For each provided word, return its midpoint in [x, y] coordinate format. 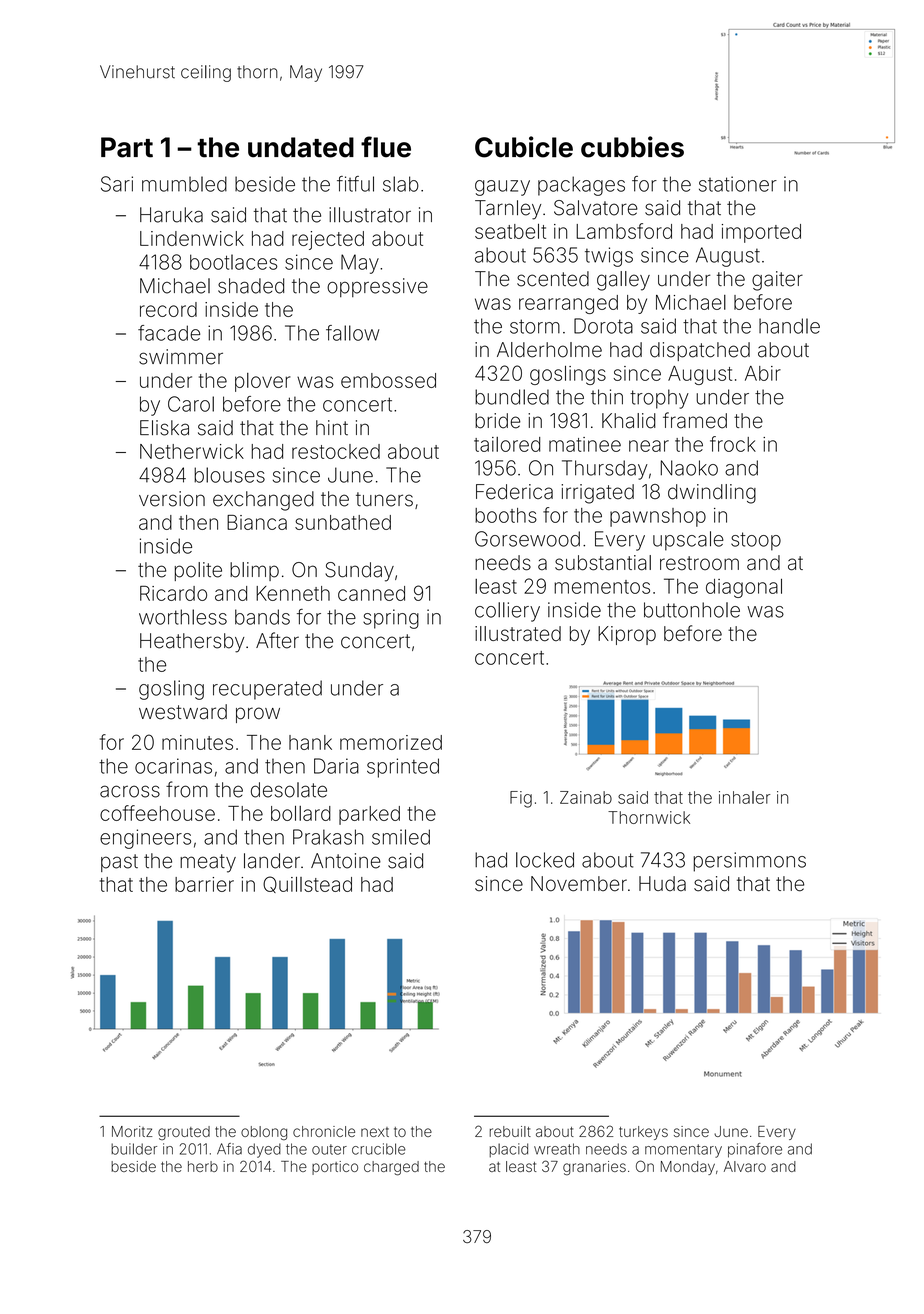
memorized [391, 742]
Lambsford [624, 231]
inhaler [744, 797]
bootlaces [234, 262]
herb [203, 1166]
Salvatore [596, 208]
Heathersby [192, 643]
